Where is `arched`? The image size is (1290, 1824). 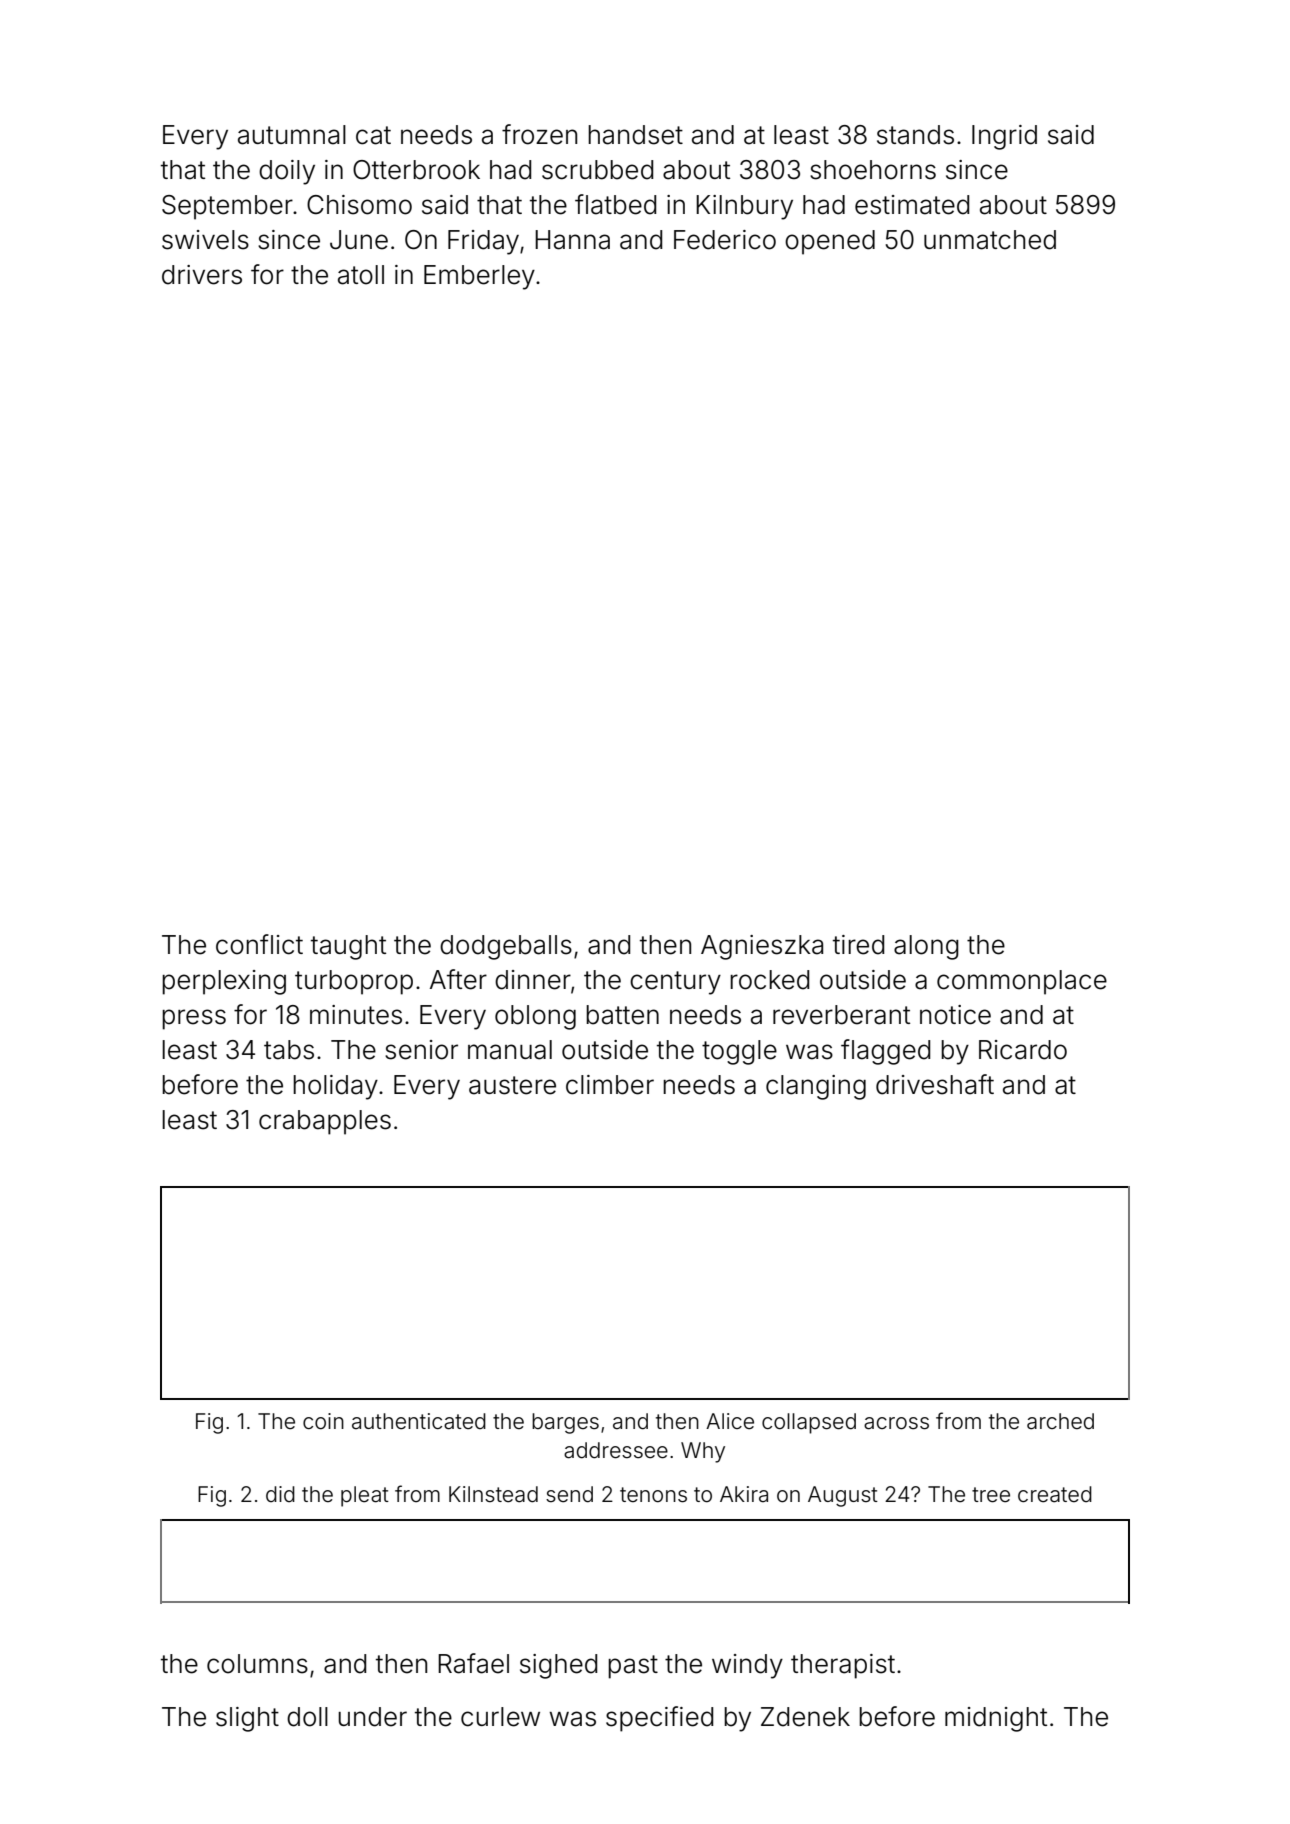
arched is located at coordinates (1060, 1421).
